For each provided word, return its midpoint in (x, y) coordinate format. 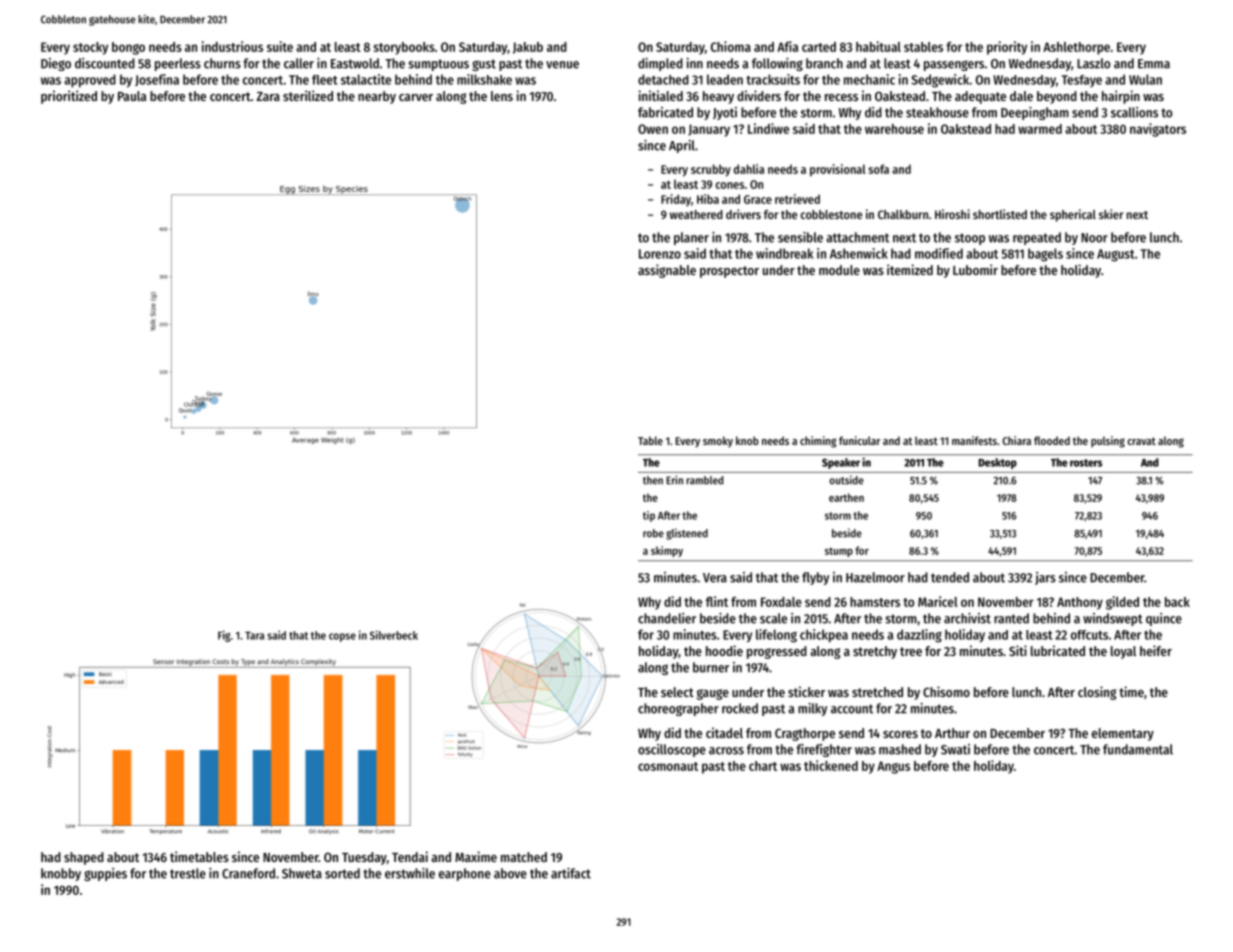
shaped (84, 858)
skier (1111, 214)
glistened (687, 534)
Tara (254, 635)
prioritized (69, 97)
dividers (759, 95)
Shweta (302, 873)
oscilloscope (672, 750)
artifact (571, 873)
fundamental (1138, 749)
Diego (56, 64)
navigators (1158, 130)
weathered (696, 214)
